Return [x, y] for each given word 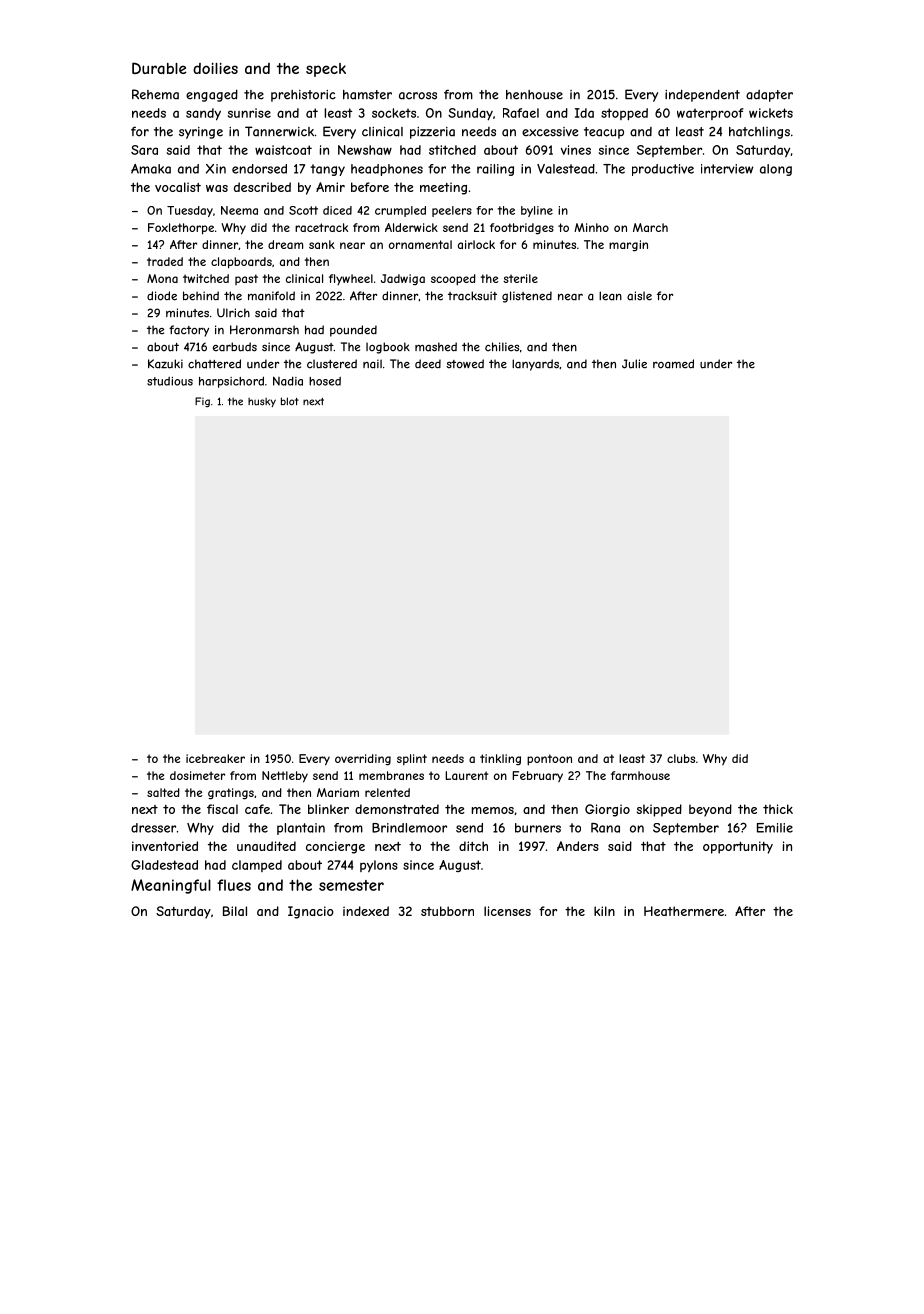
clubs [681, 758]
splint [412, 759]
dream [285, 244]
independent [702, 95]
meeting [443, 188]
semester [351, 885]
